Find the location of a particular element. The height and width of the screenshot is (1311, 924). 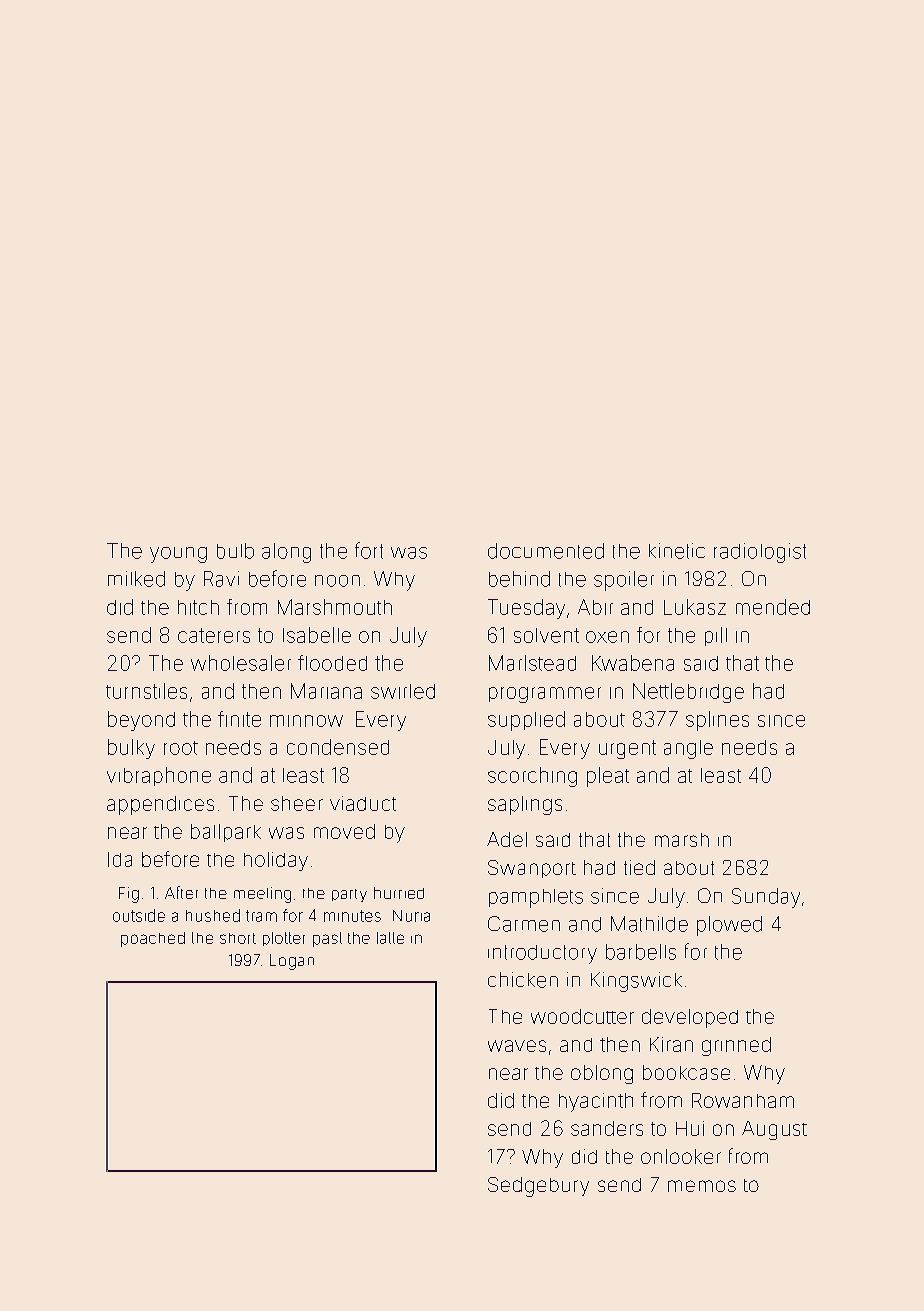

Isabelle is located at coordinates (317, 635).
